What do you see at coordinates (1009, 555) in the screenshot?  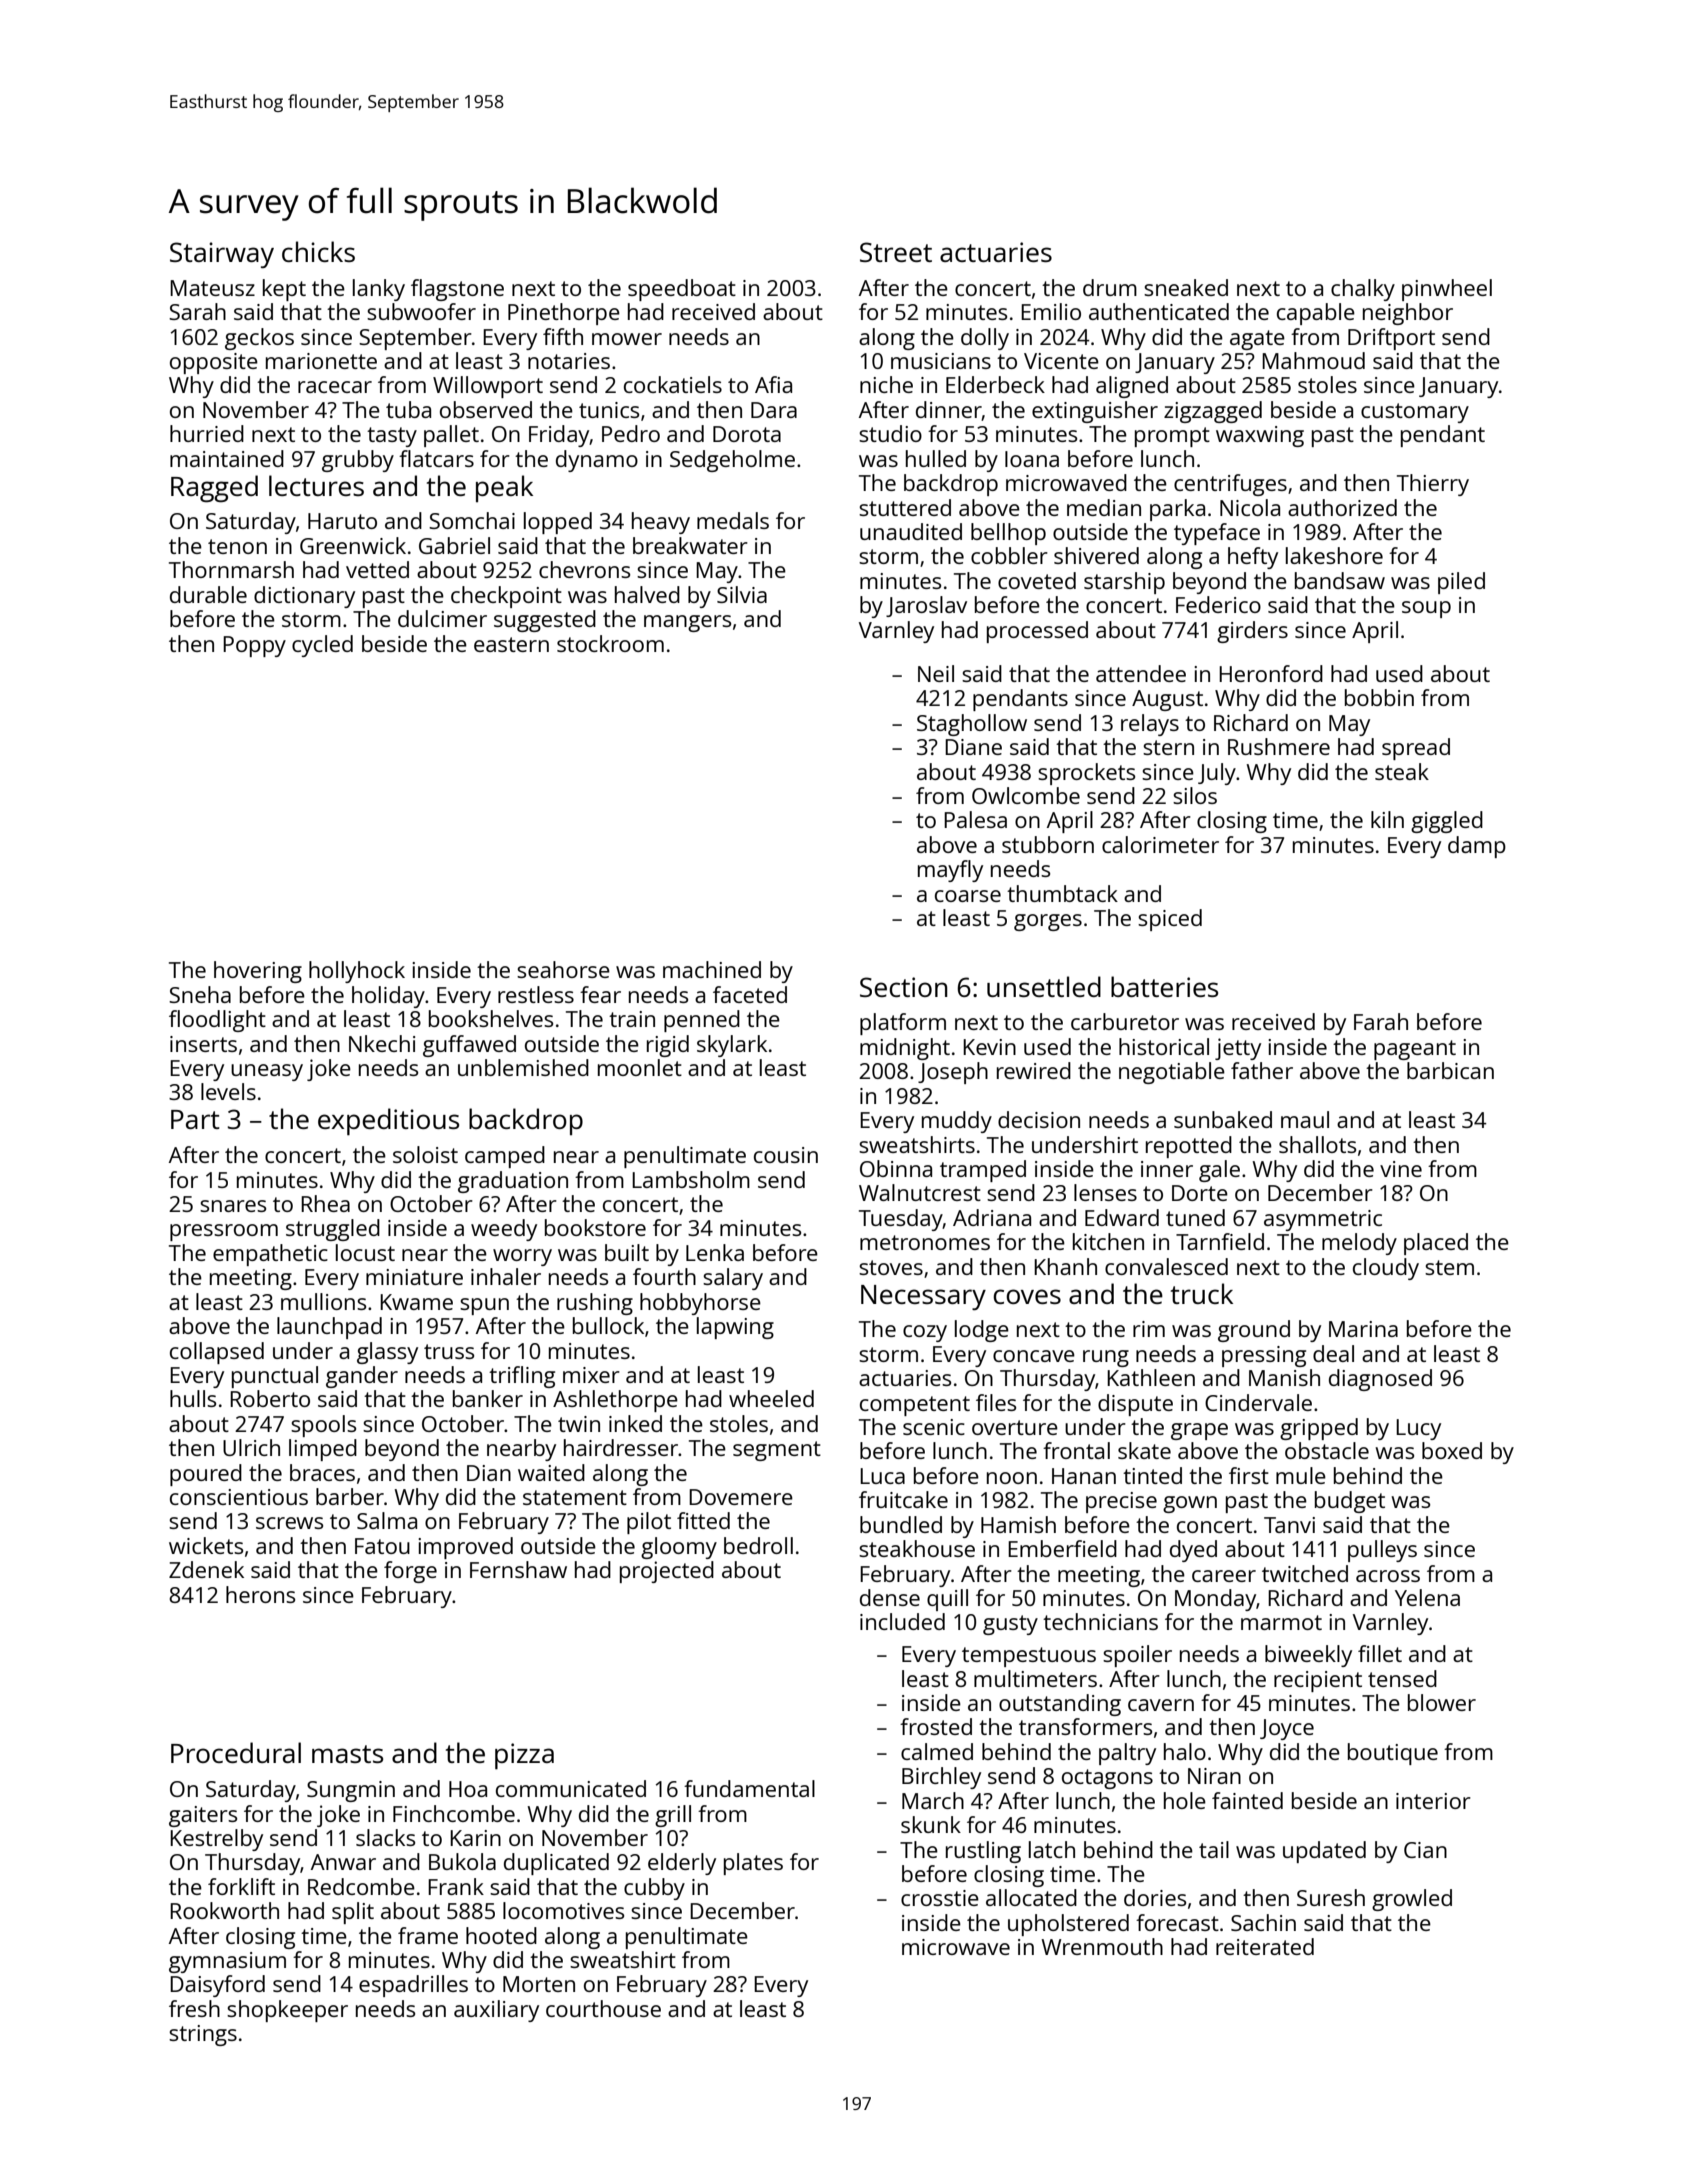 I see `cobbler` at bounding box center [1009, 555].
